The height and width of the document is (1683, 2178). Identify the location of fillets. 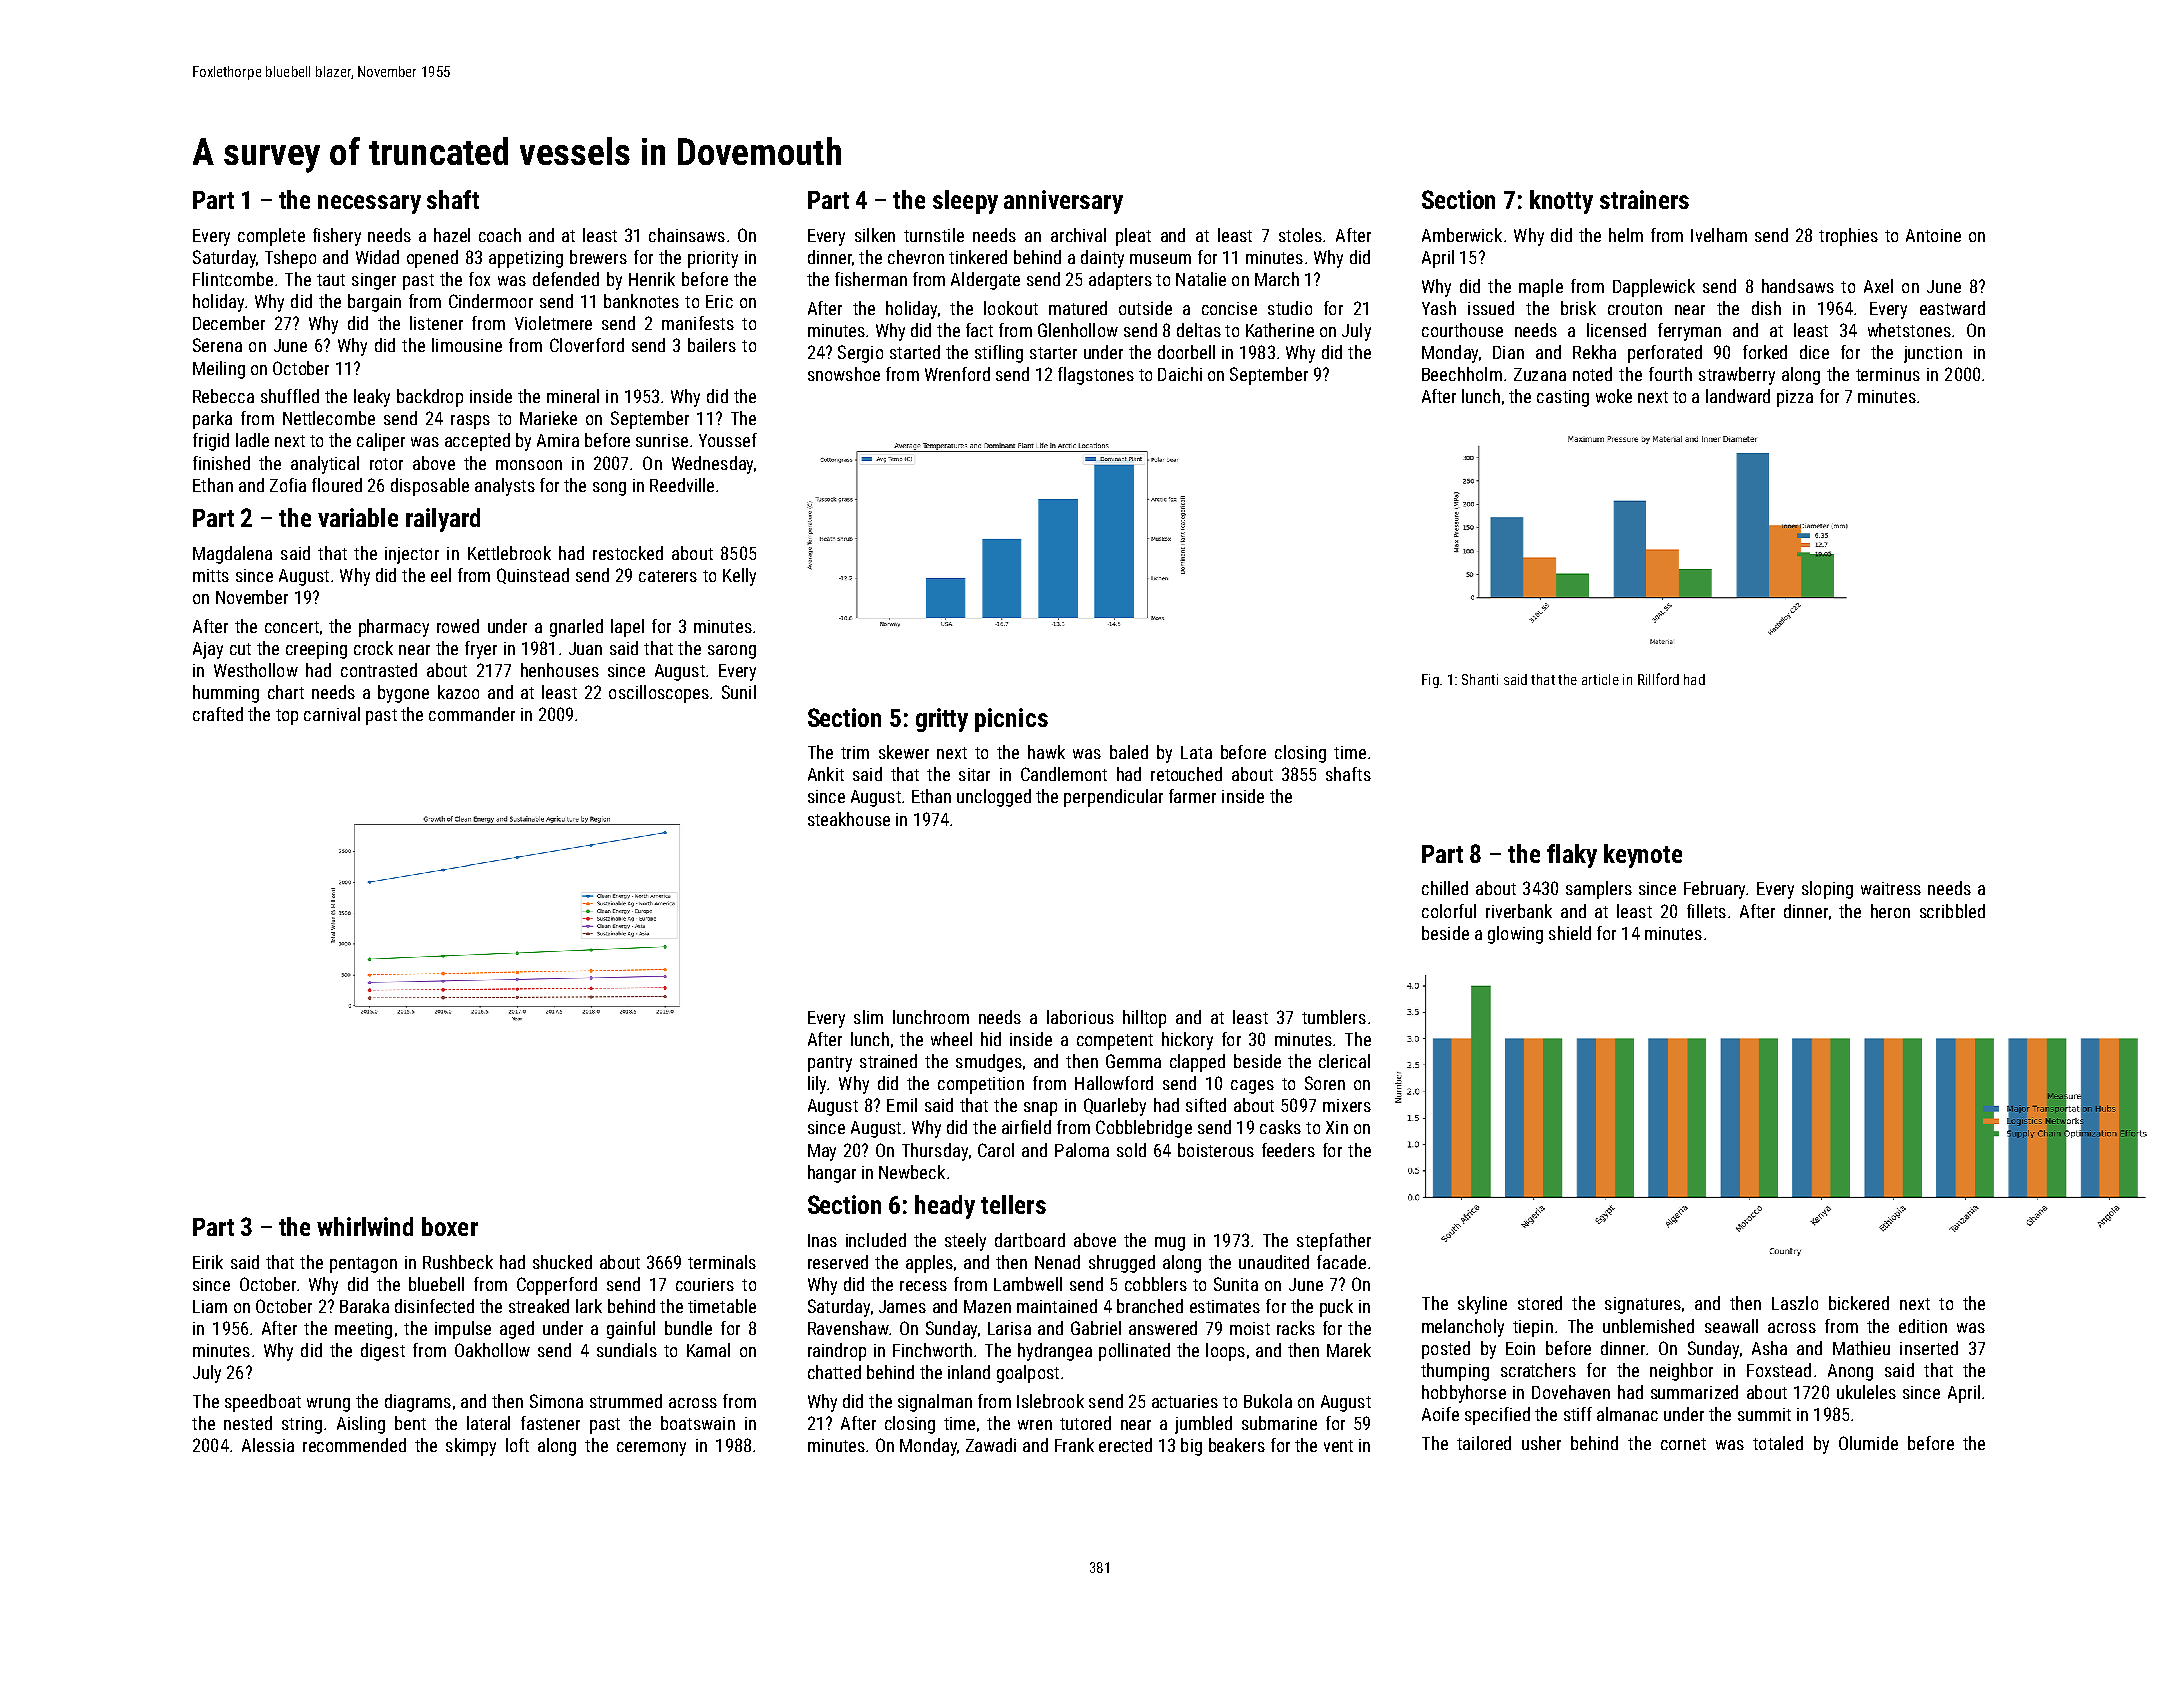
(1706, 911).
